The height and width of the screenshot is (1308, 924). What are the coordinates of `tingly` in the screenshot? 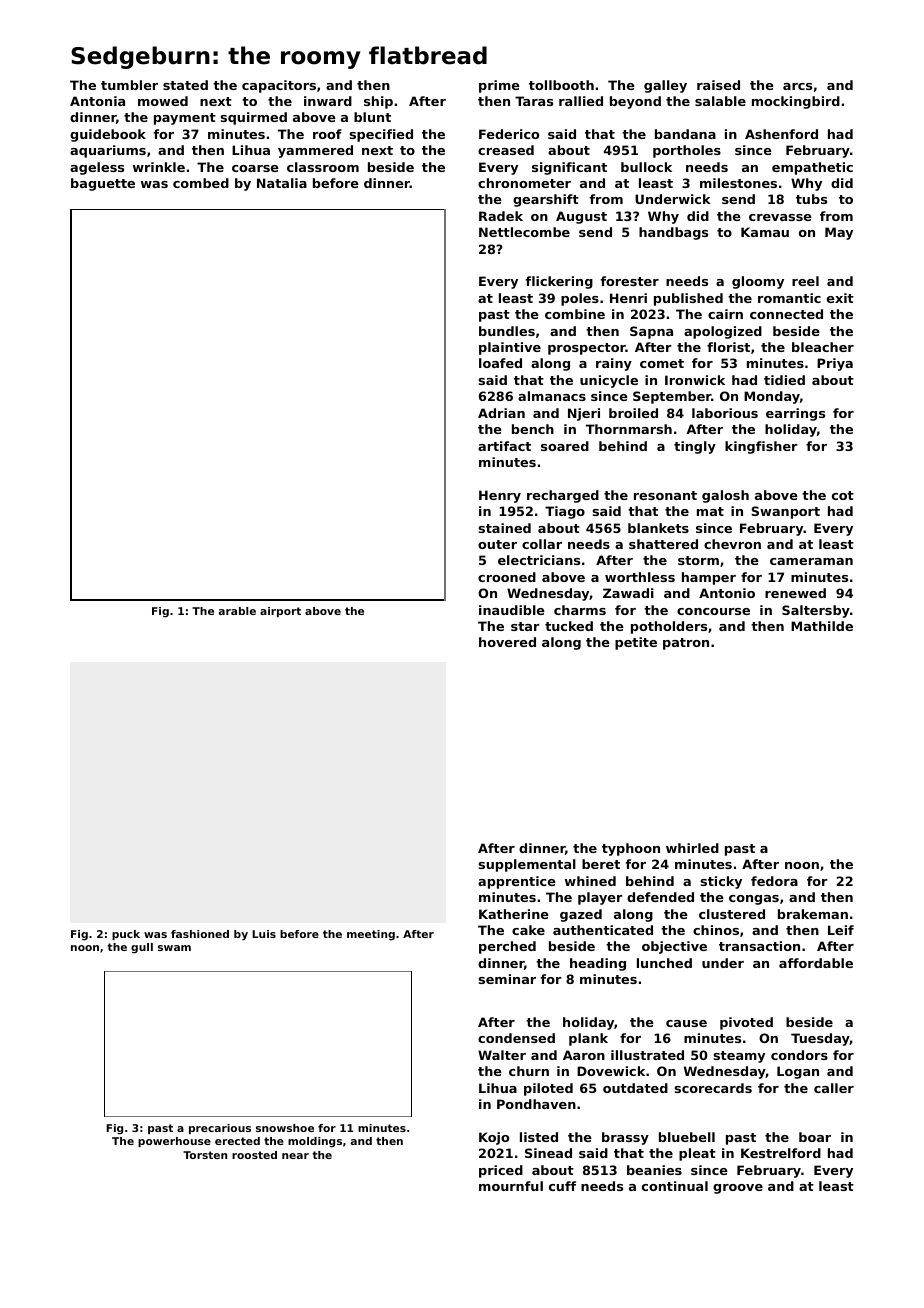 It's located at (695, 447).
